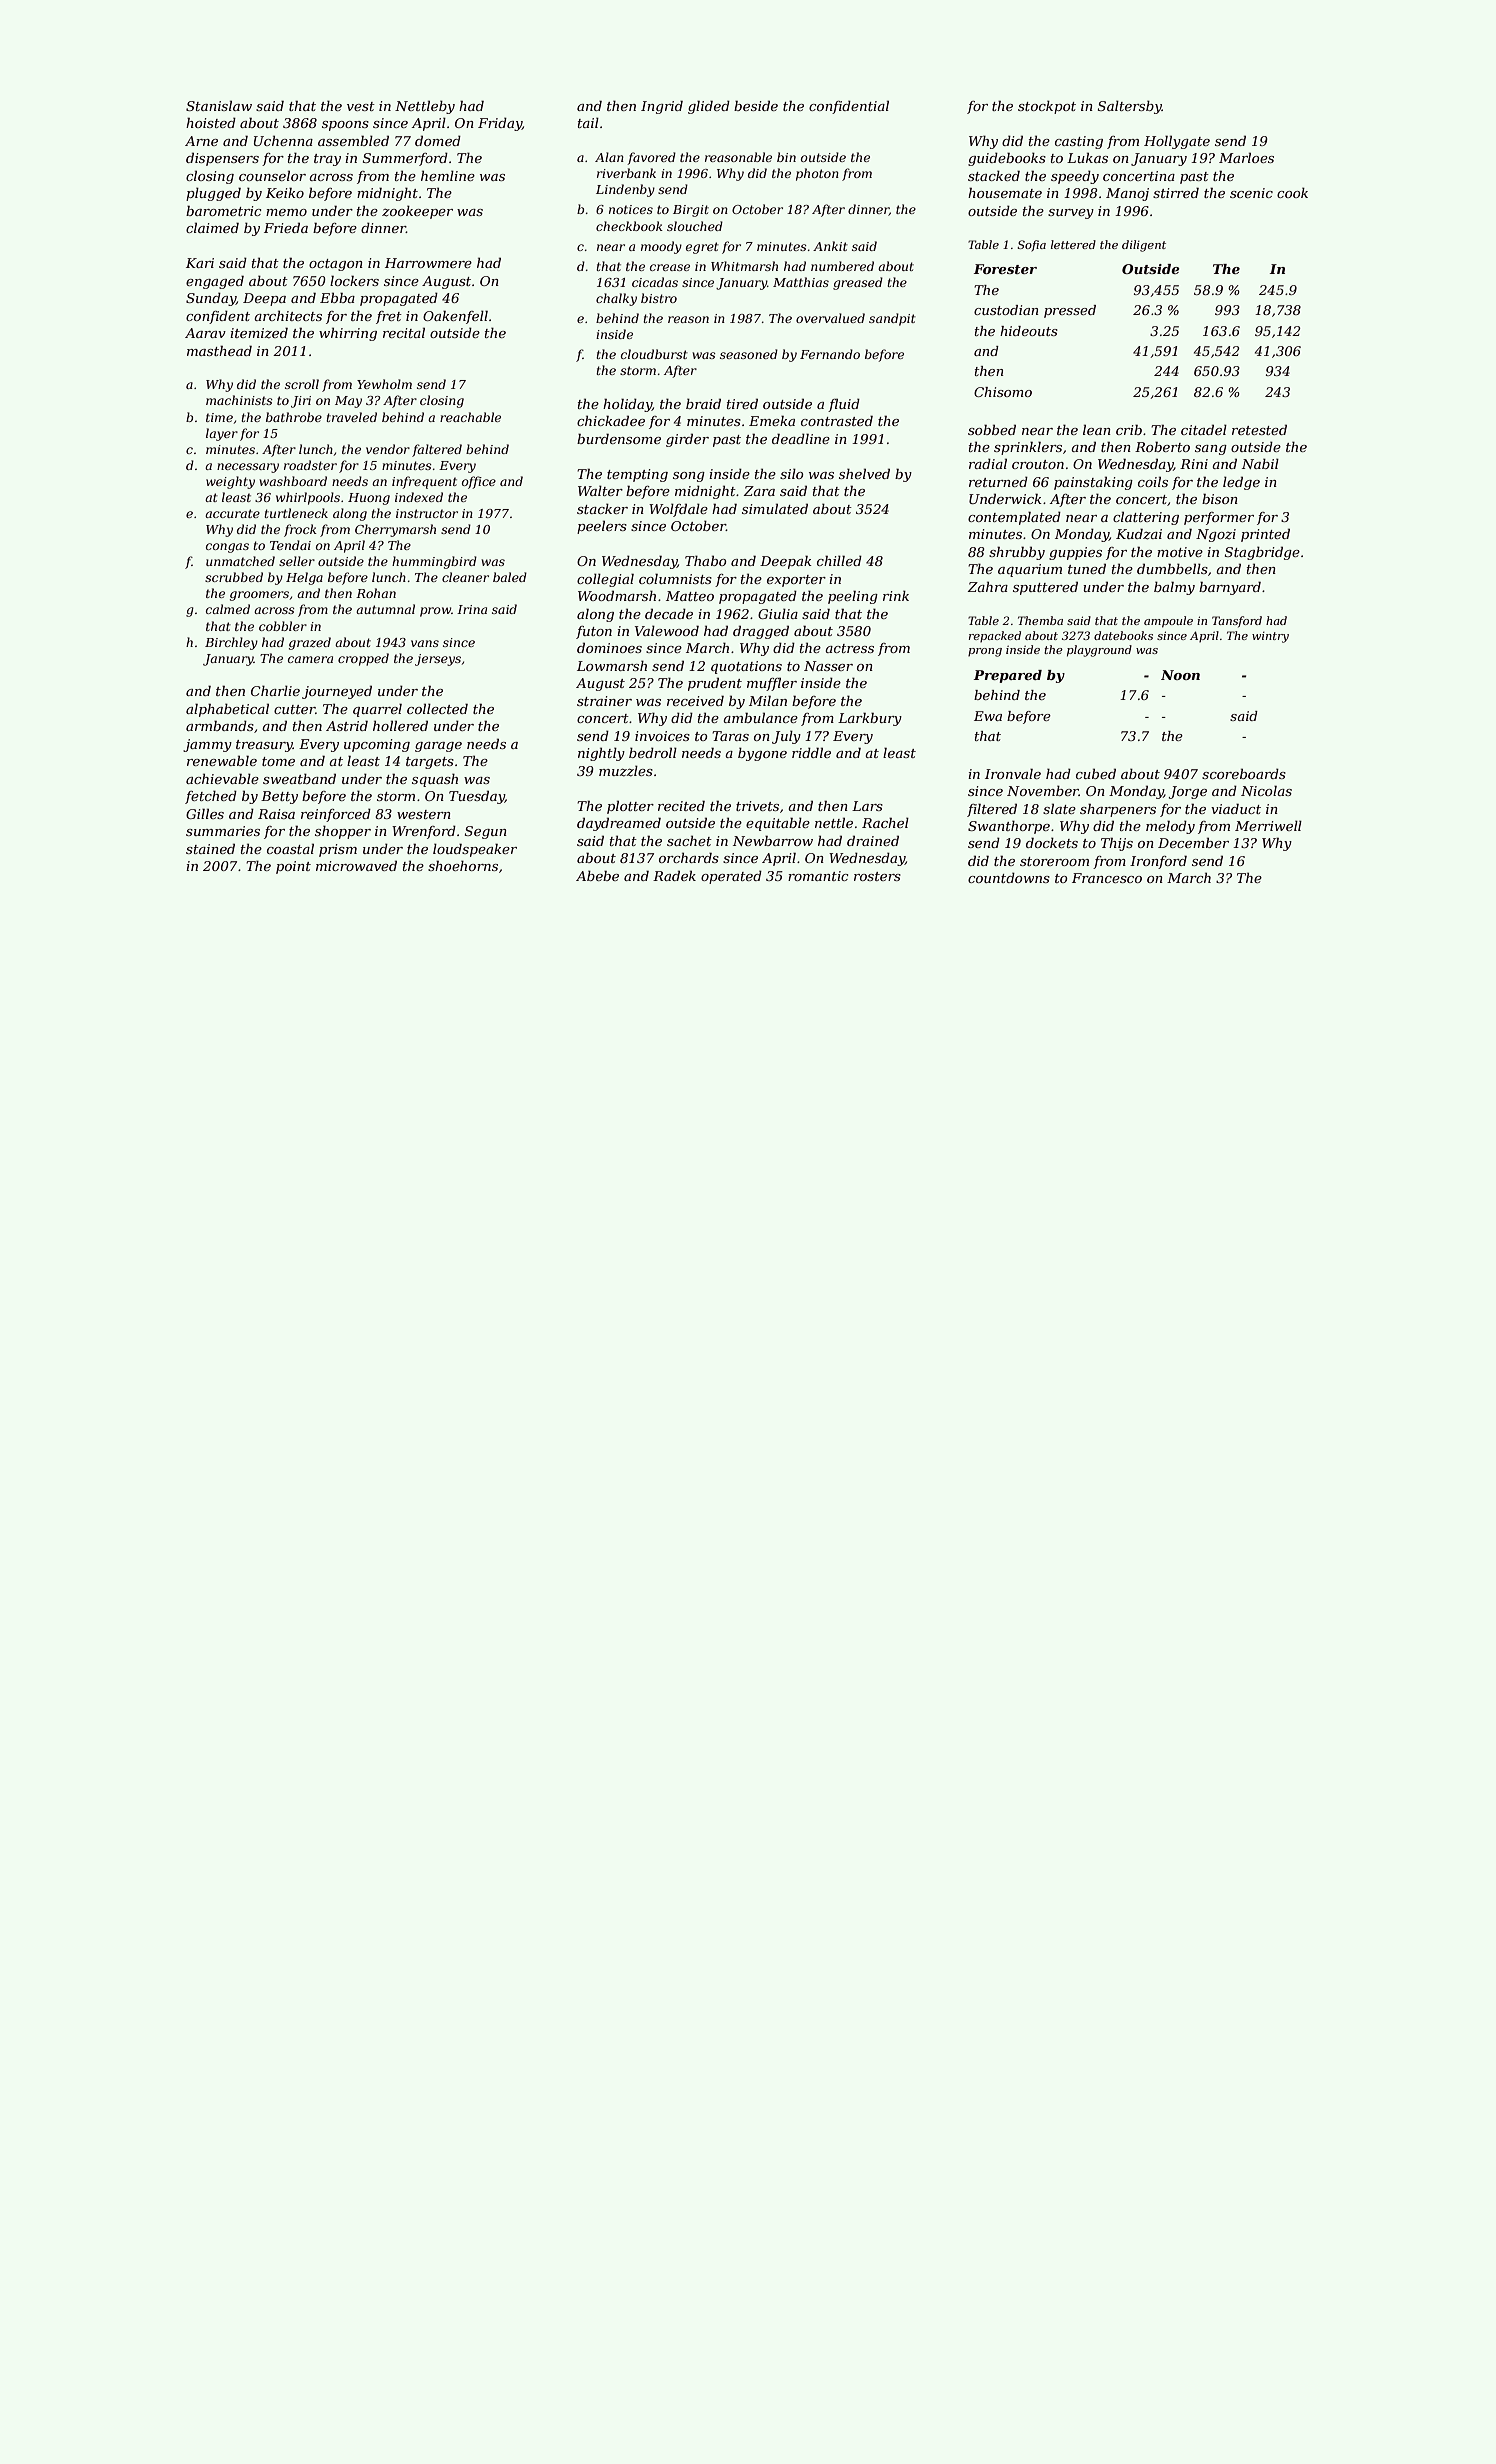 This screenshot has height=2464, width=1496. Describe the element at coordinates (1130, 107) in the screenshot. I see `Saltersby` at that location.
